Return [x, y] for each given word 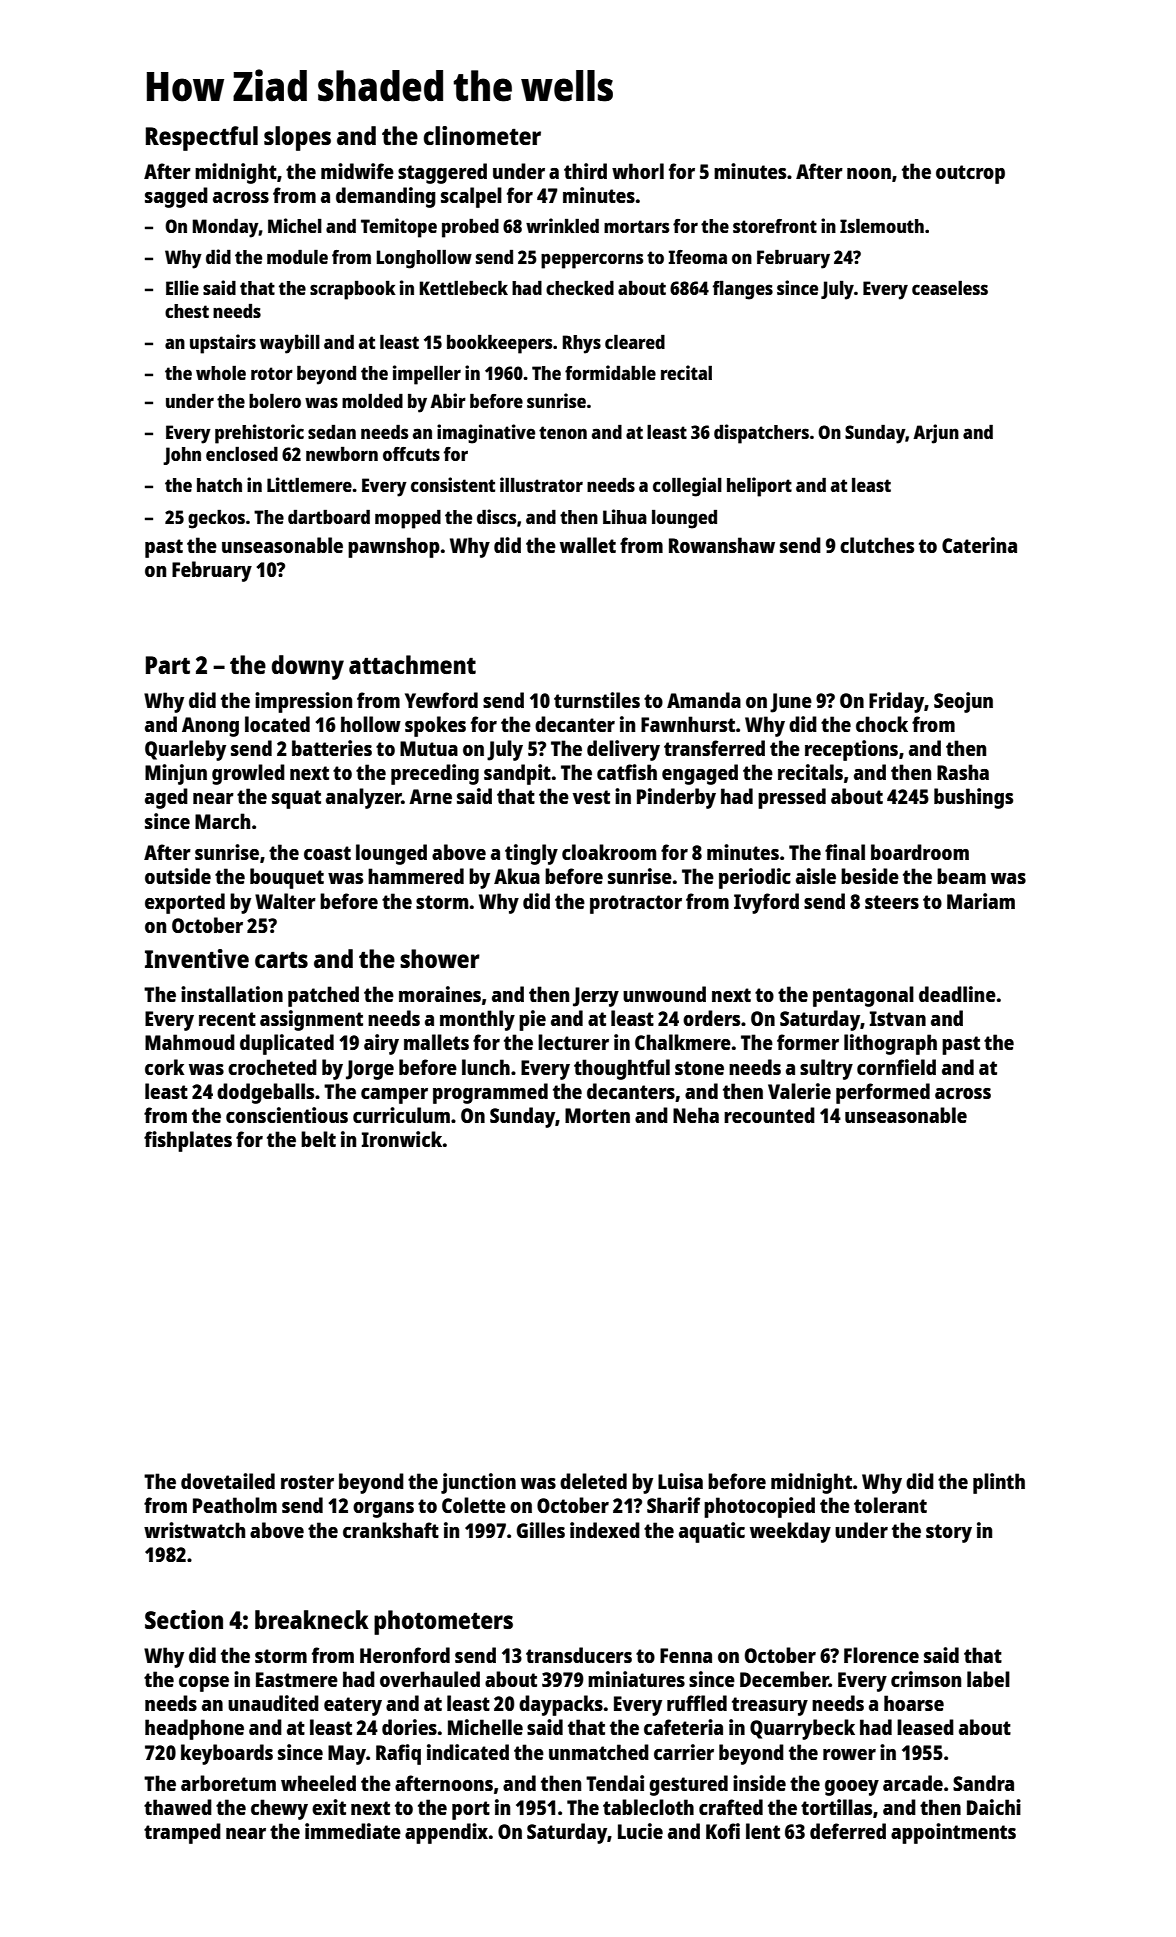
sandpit [517, 774]
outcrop [970, 174]
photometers [443, 1622]
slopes [297, 138]
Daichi [994, 1807]
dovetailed [228, 1481]
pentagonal [863, 996]
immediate [353, 1831]
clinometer [482, 135]
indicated [468, 1752]
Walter [285, 901]
